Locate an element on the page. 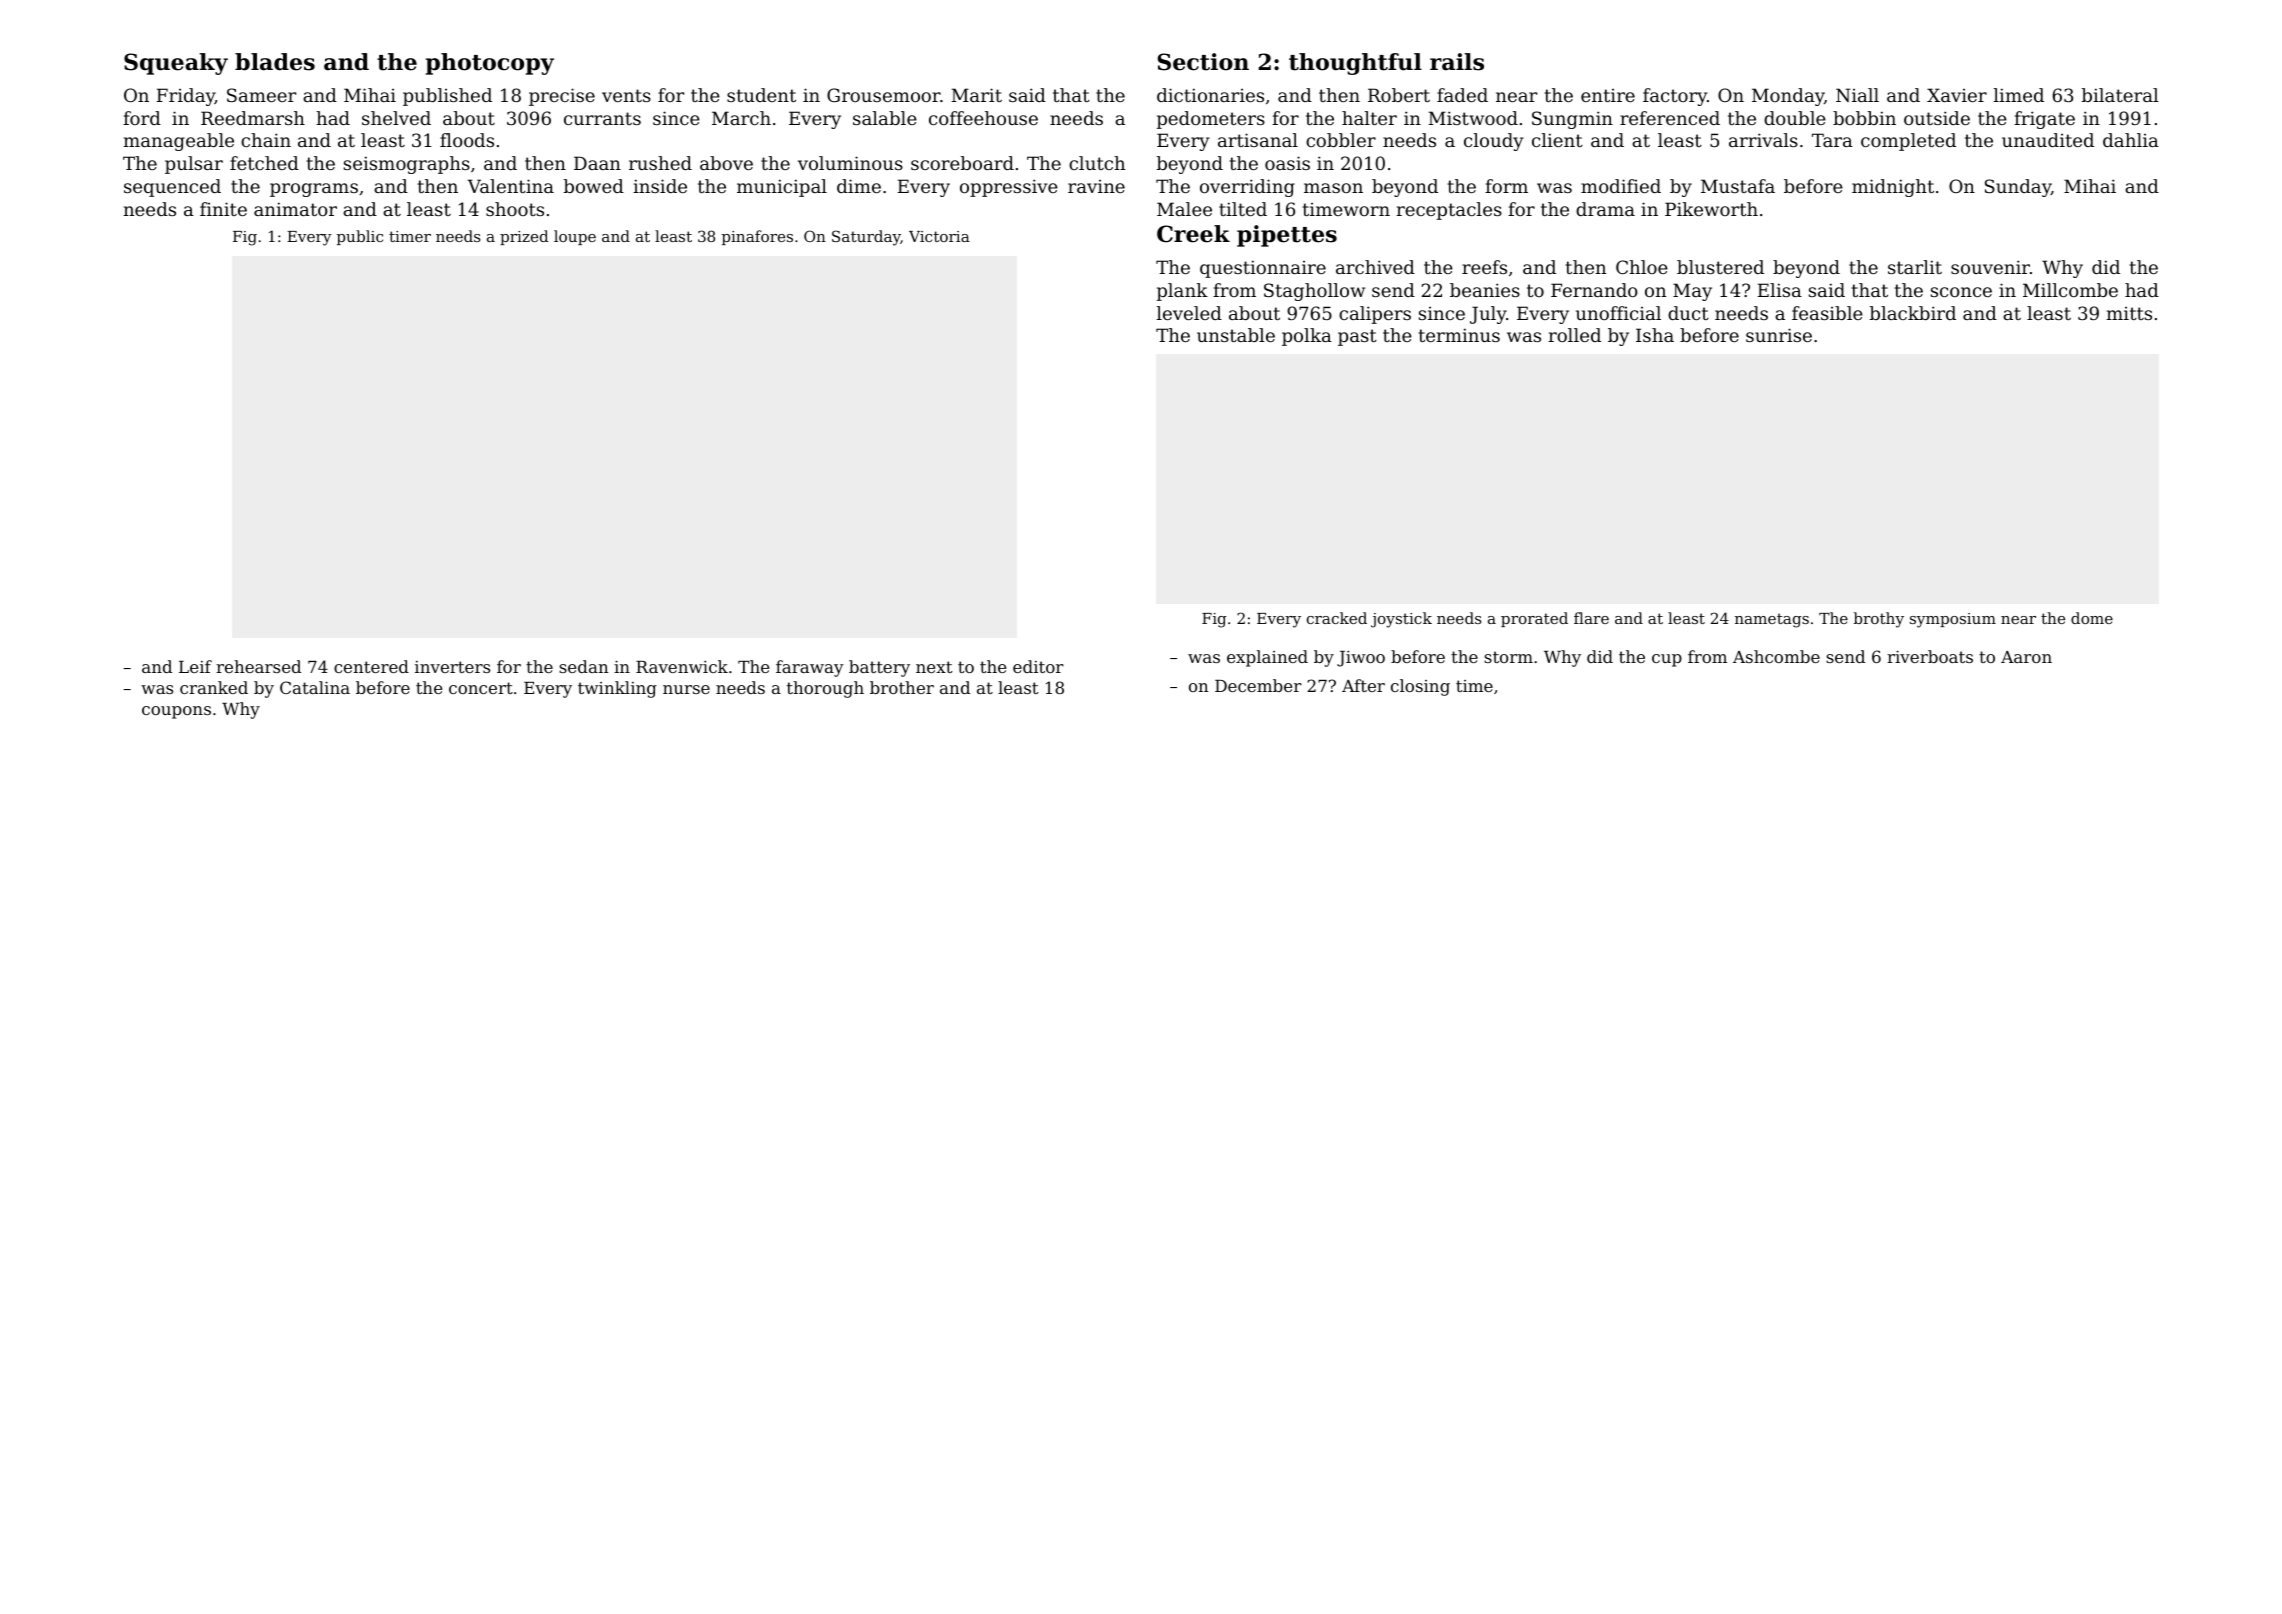  sunrise is located at coordinates (1779, 335).
